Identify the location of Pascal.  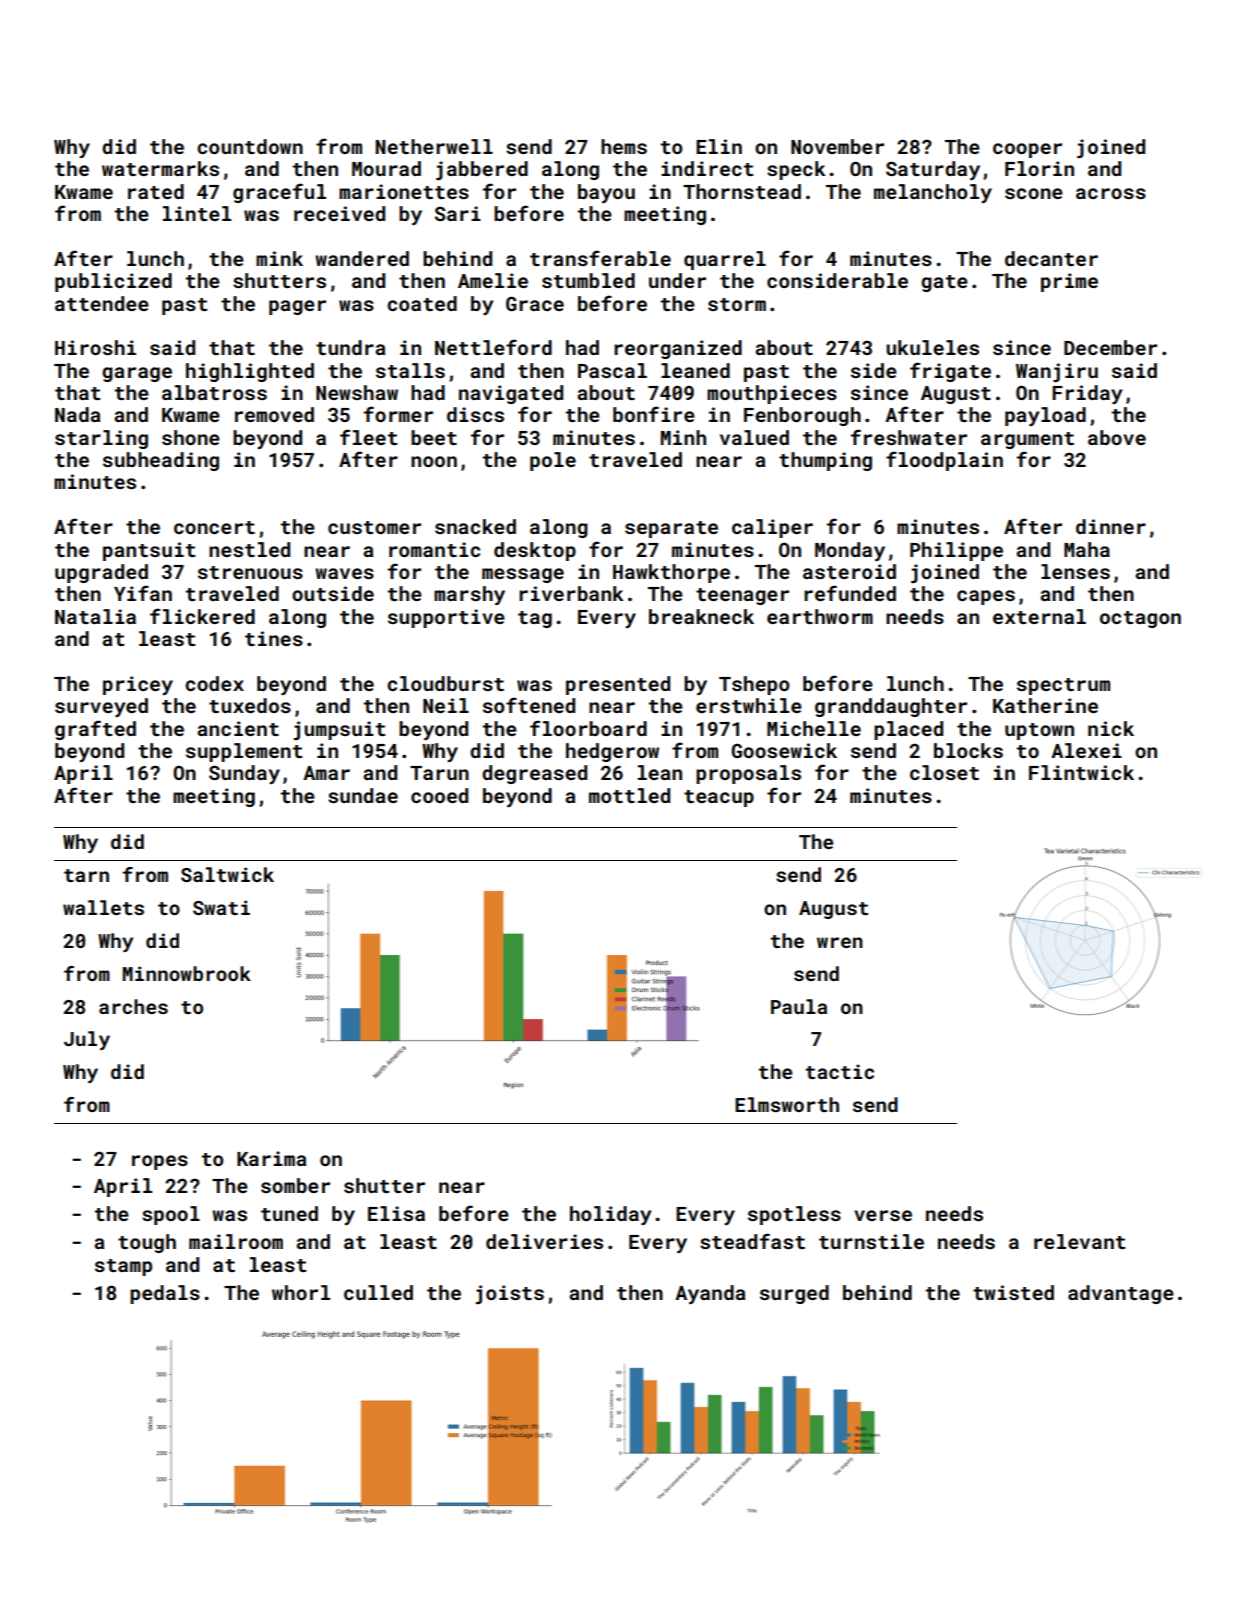
(612, 370).
